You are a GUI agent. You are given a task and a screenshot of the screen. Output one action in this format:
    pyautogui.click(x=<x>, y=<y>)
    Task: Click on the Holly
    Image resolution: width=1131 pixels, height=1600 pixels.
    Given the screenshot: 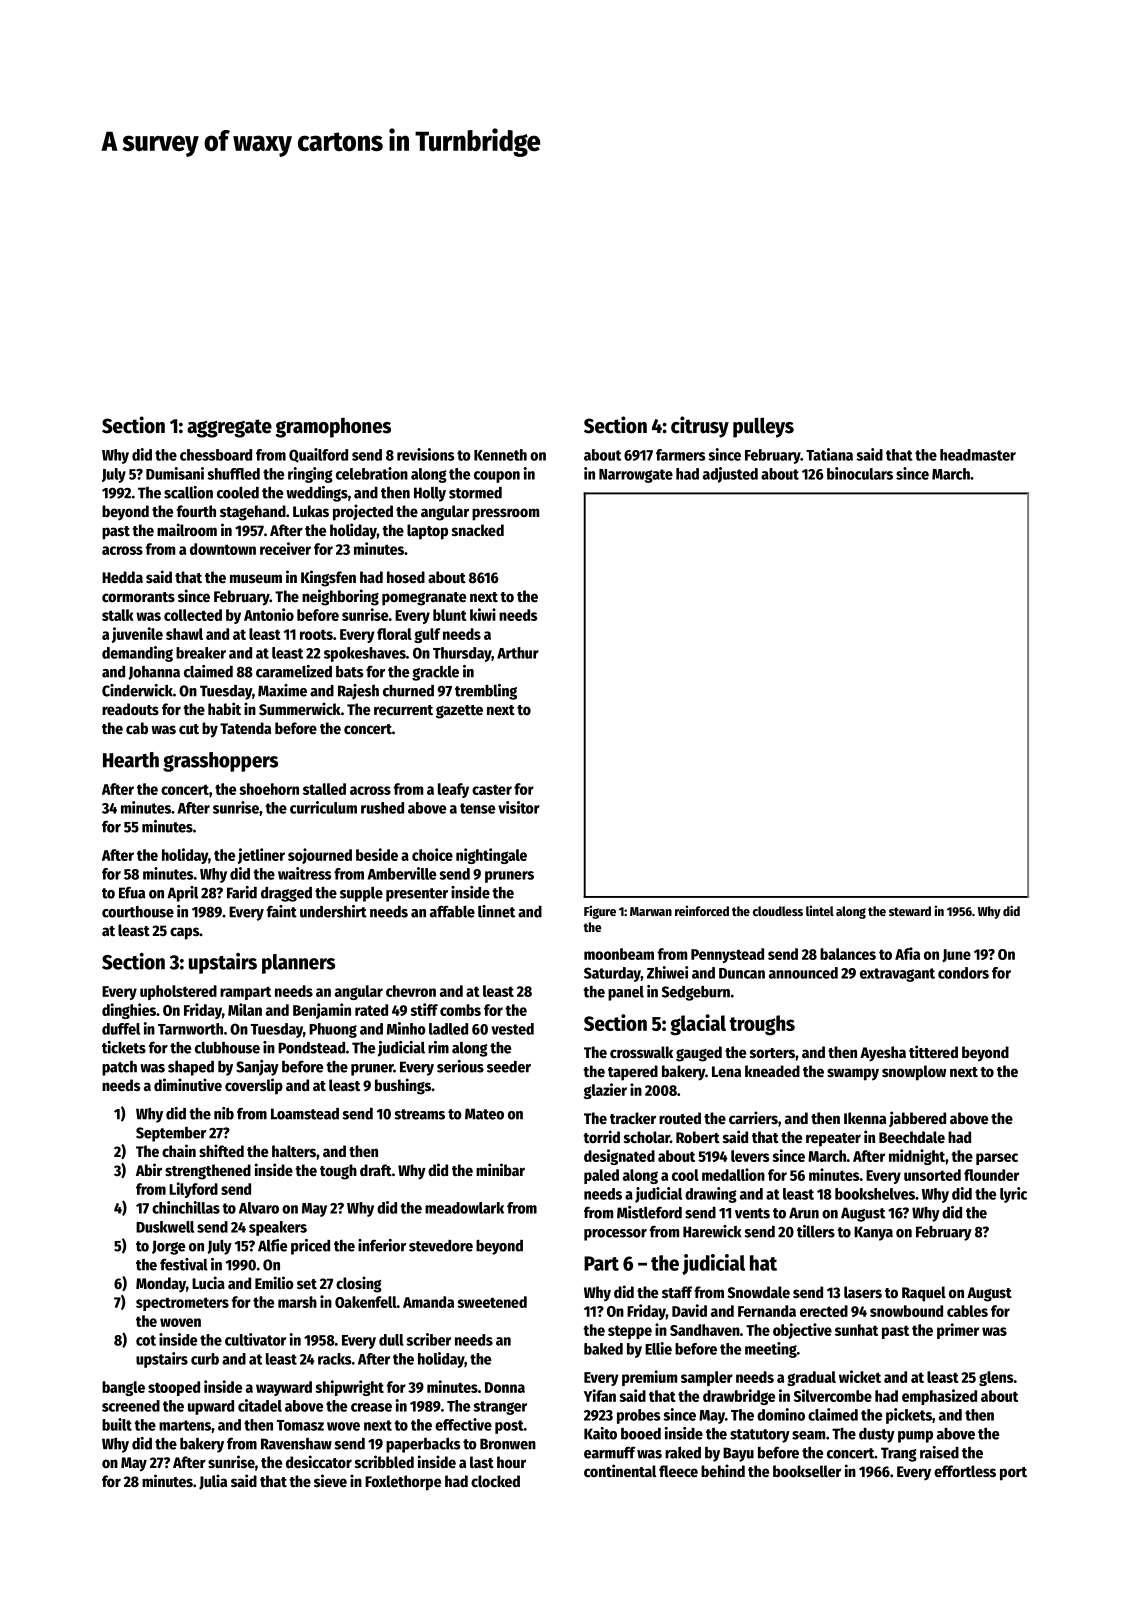 What is the action you would take?
    pyautogui.click(x=430, y=494)
